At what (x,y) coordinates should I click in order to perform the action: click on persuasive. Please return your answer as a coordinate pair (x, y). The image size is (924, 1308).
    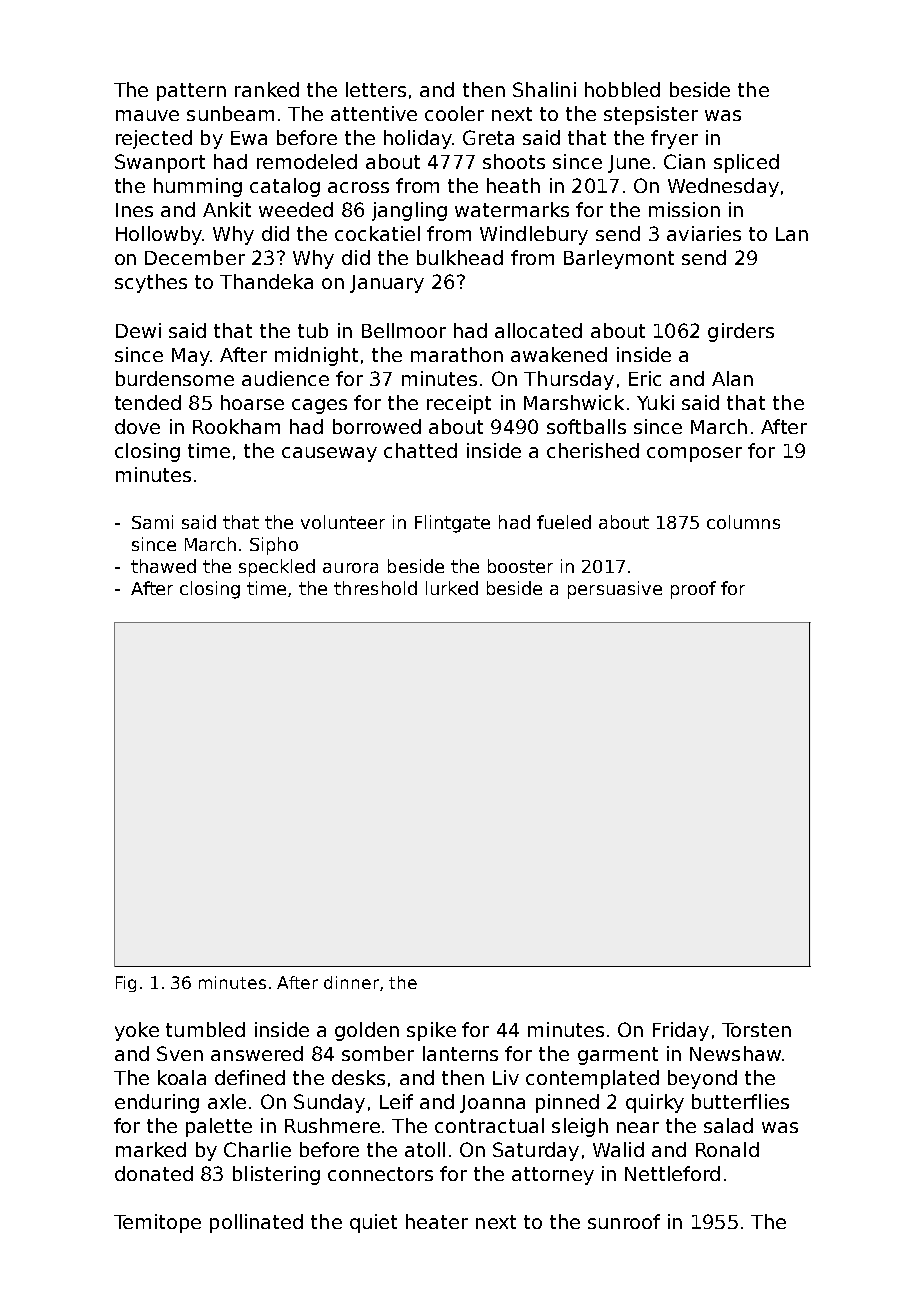
    Looking at the image, I should click on (615, 590).
